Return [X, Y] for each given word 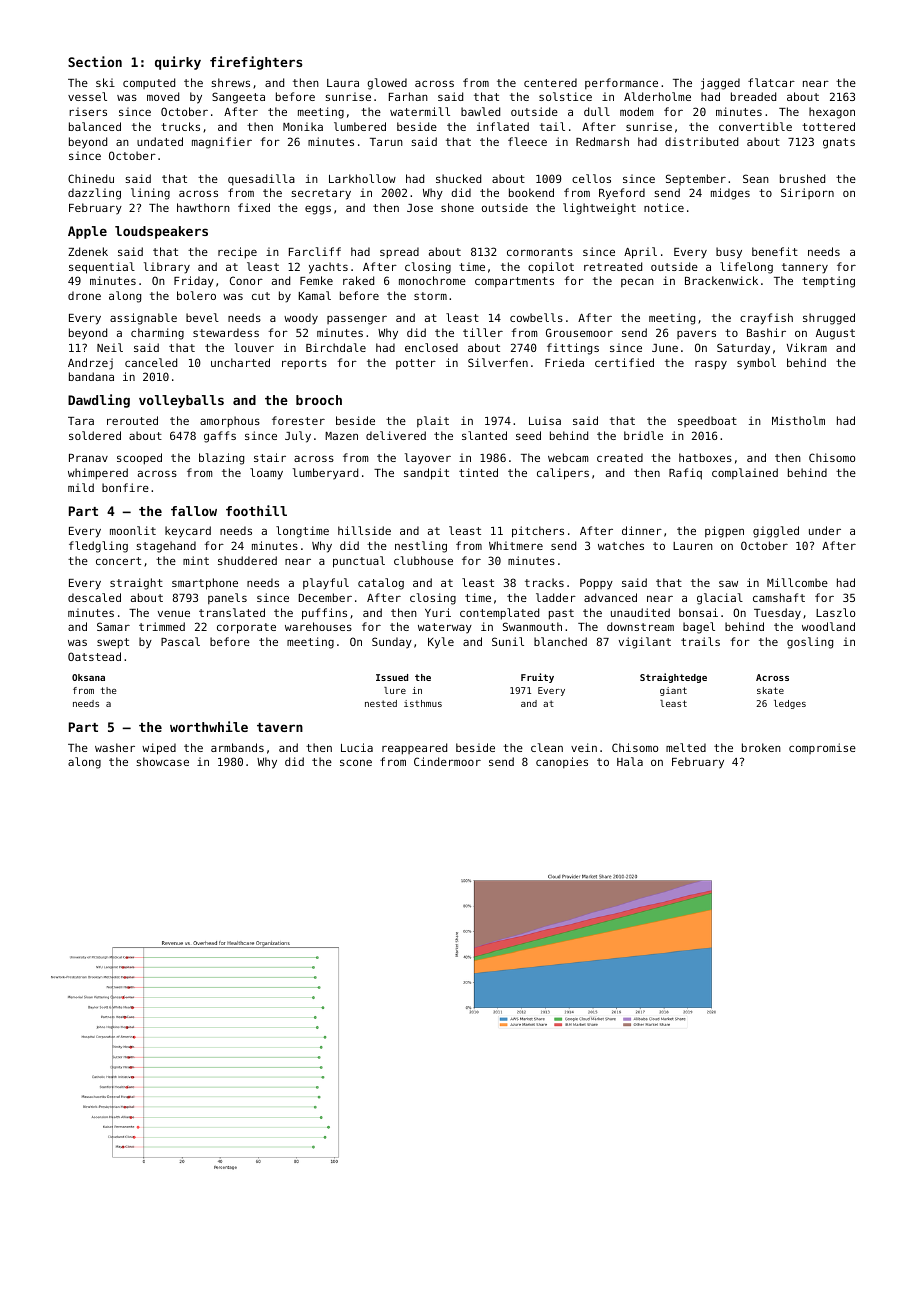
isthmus [423, 703]
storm [430, 296]
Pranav [88, 458]
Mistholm [798, 420]
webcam [568, 457]
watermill [420, 111]
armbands [237, 747]
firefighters [256, 63]
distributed [701, 141]
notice [664, 207]
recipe [237, 253]
